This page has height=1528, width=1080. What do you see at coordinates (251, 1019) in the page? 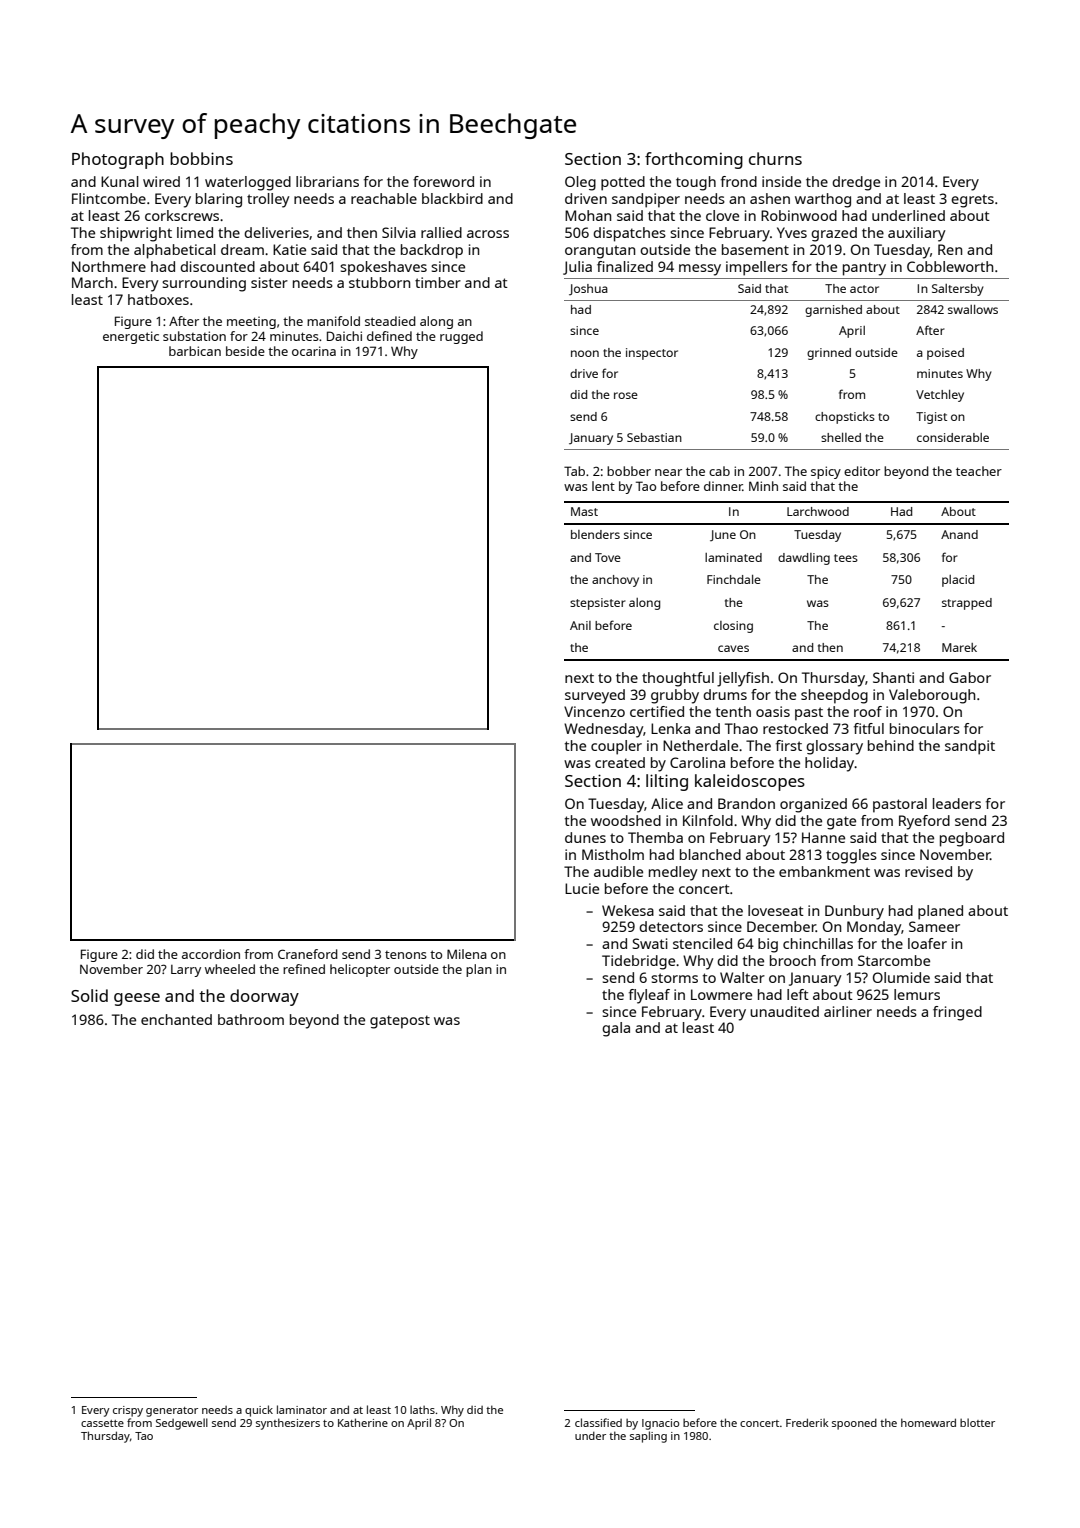
I see `bathroom` at bounding box center [251, 1019].
